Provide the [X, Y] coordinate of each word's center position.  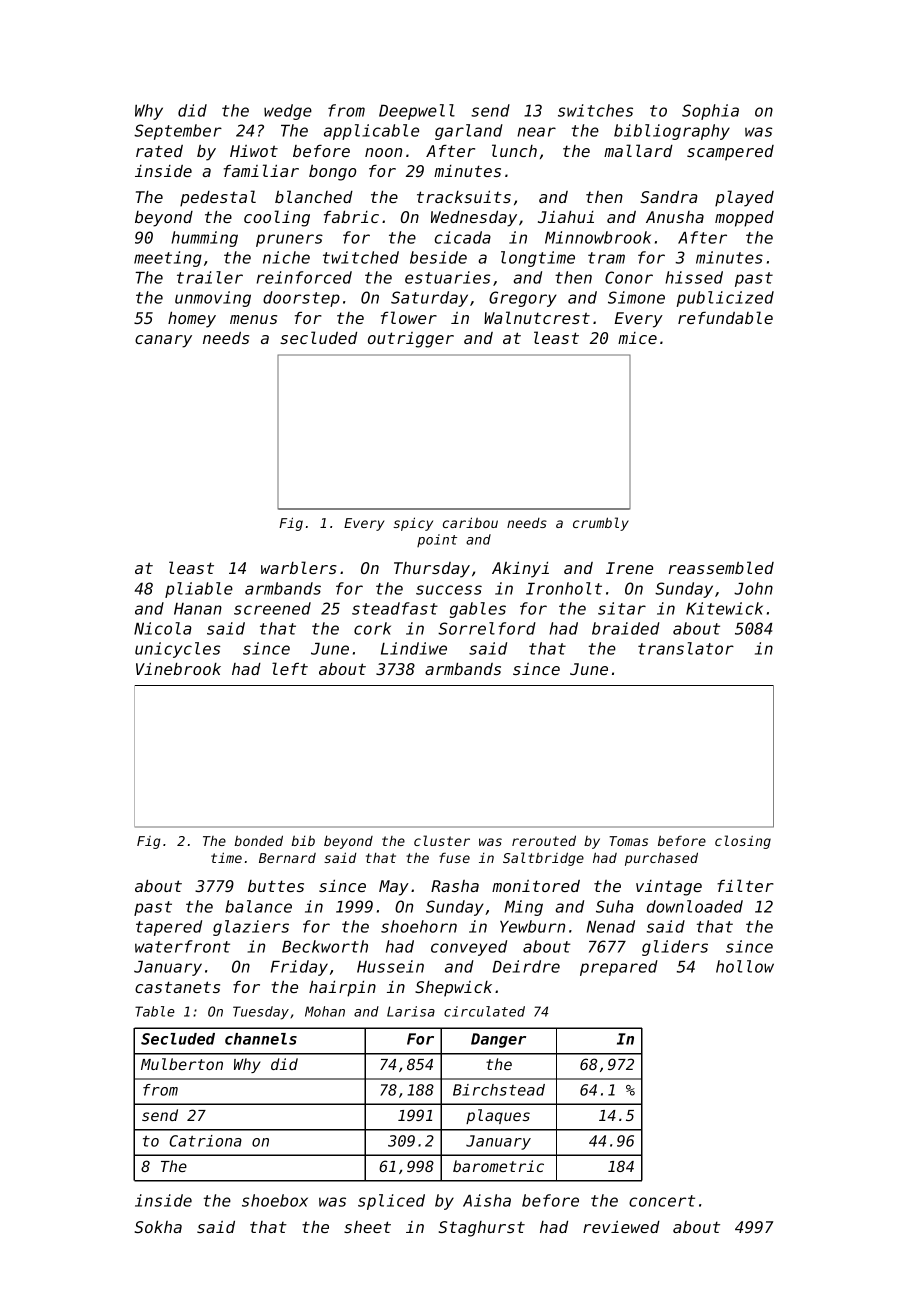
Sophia [710, 112]
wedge [288, 112]
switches [595, 110]
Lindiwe [414, 648]
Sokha [158, 1227]
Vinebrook [178, 669]
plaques [498, 1116]
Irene [629, 568]
